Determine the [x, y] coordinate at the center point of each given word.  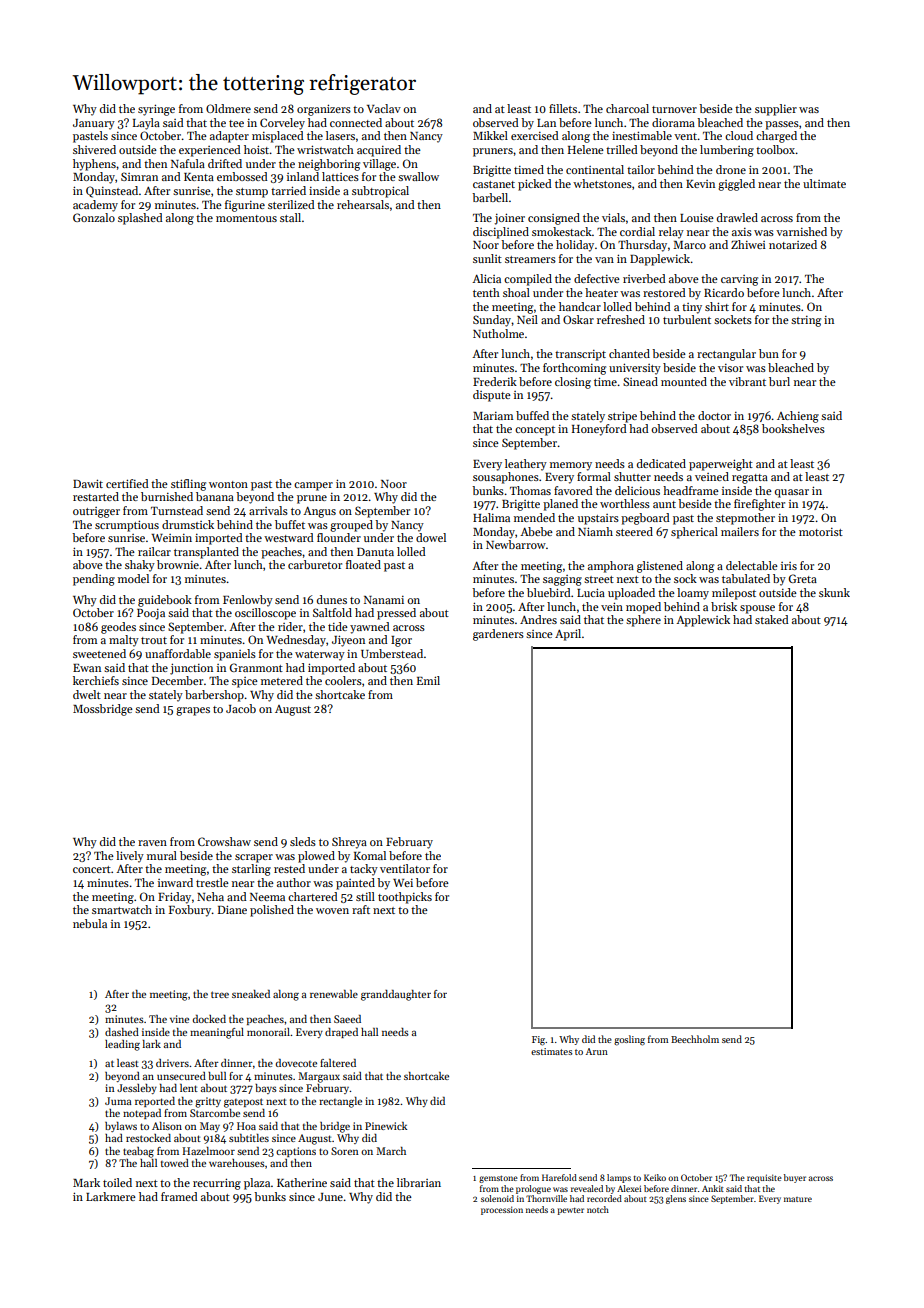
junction [191, 669]
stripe [622, 417]
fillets [563, 108]
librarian [419, 1182]
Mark [86, 1182]
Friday [174, 898]
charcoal [627, 108]
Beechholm [695, 1039]
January [94, 124]
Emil [428, 680]
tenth [486, 292]
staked [772, 619]
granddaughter [396, 995]
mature [798, 1199]
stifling [188, 485]
